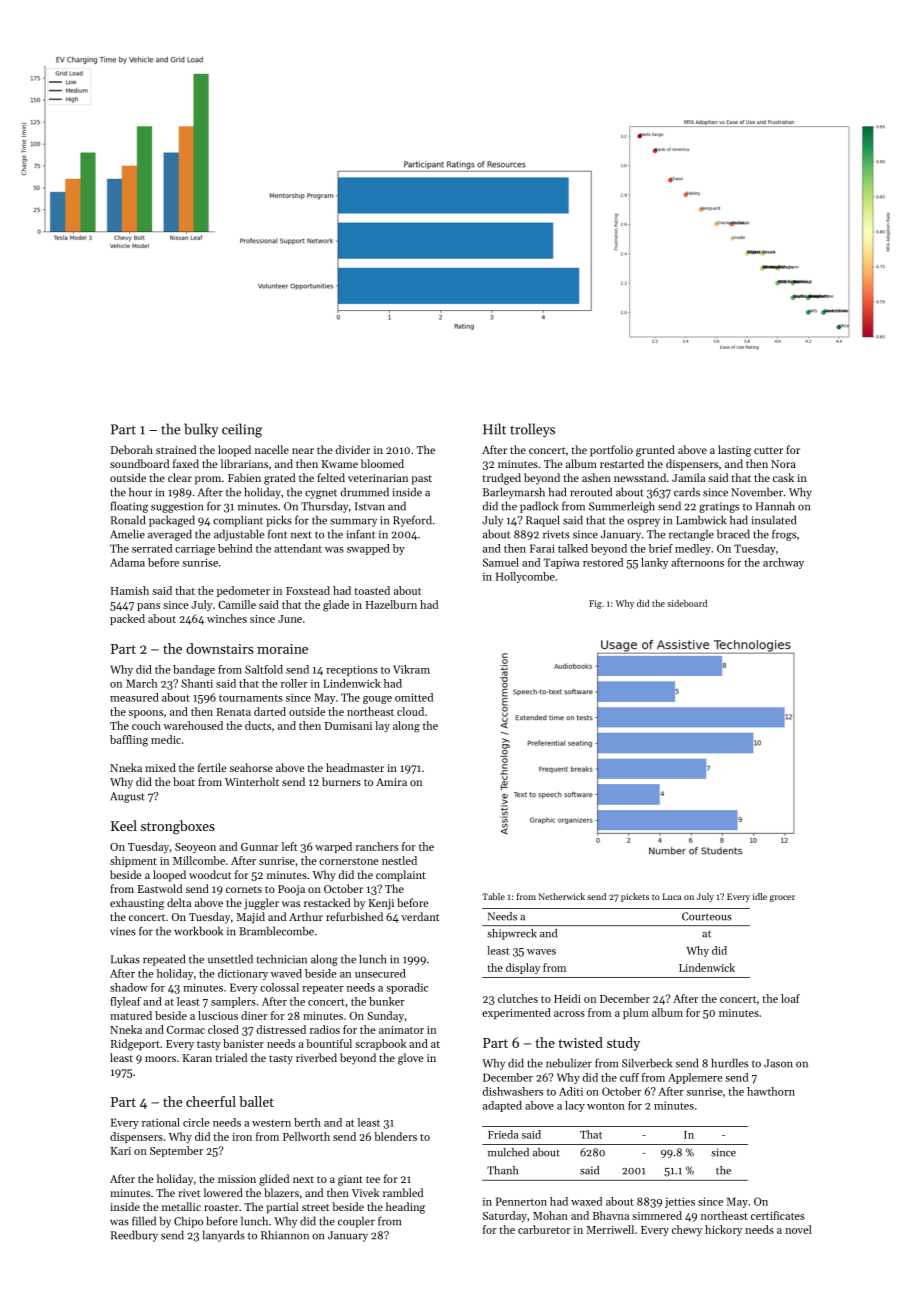 This screenshot has width=924, height=1308. I want to click on idle, so click(760, 896).
